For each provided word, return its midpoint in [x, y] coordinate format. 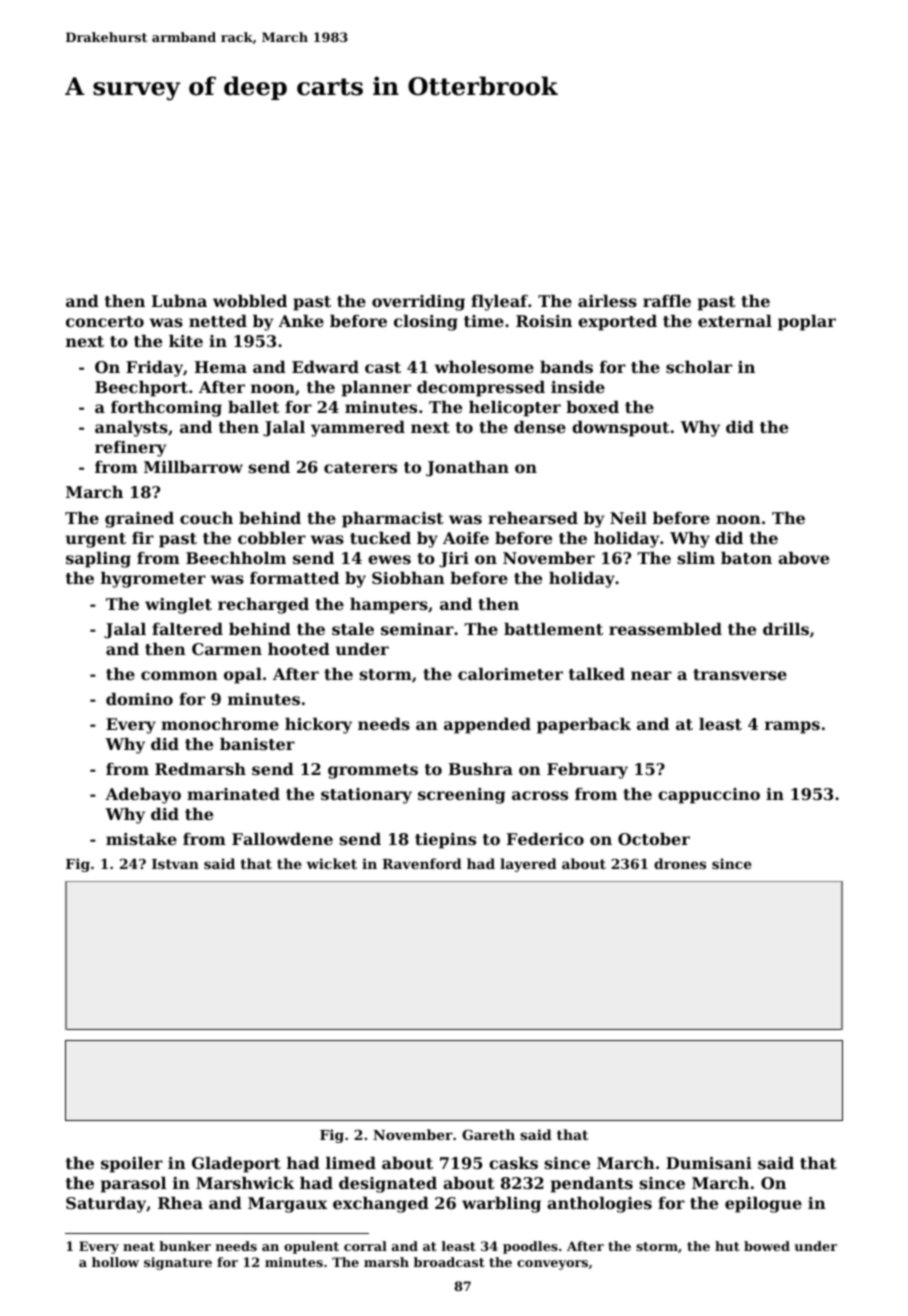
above [803, 558]
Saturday [106, 1205]
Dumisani [709, 1163]
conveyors [552, 1265]
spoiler [132, 1165]
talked [597, 674]
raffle [667, 301]
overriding [418, 303]
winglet [178, 606]
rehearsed [533, 518]
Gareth [488, 1134]
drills [786, 629]
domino [139, 699]
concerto [105, 321]
